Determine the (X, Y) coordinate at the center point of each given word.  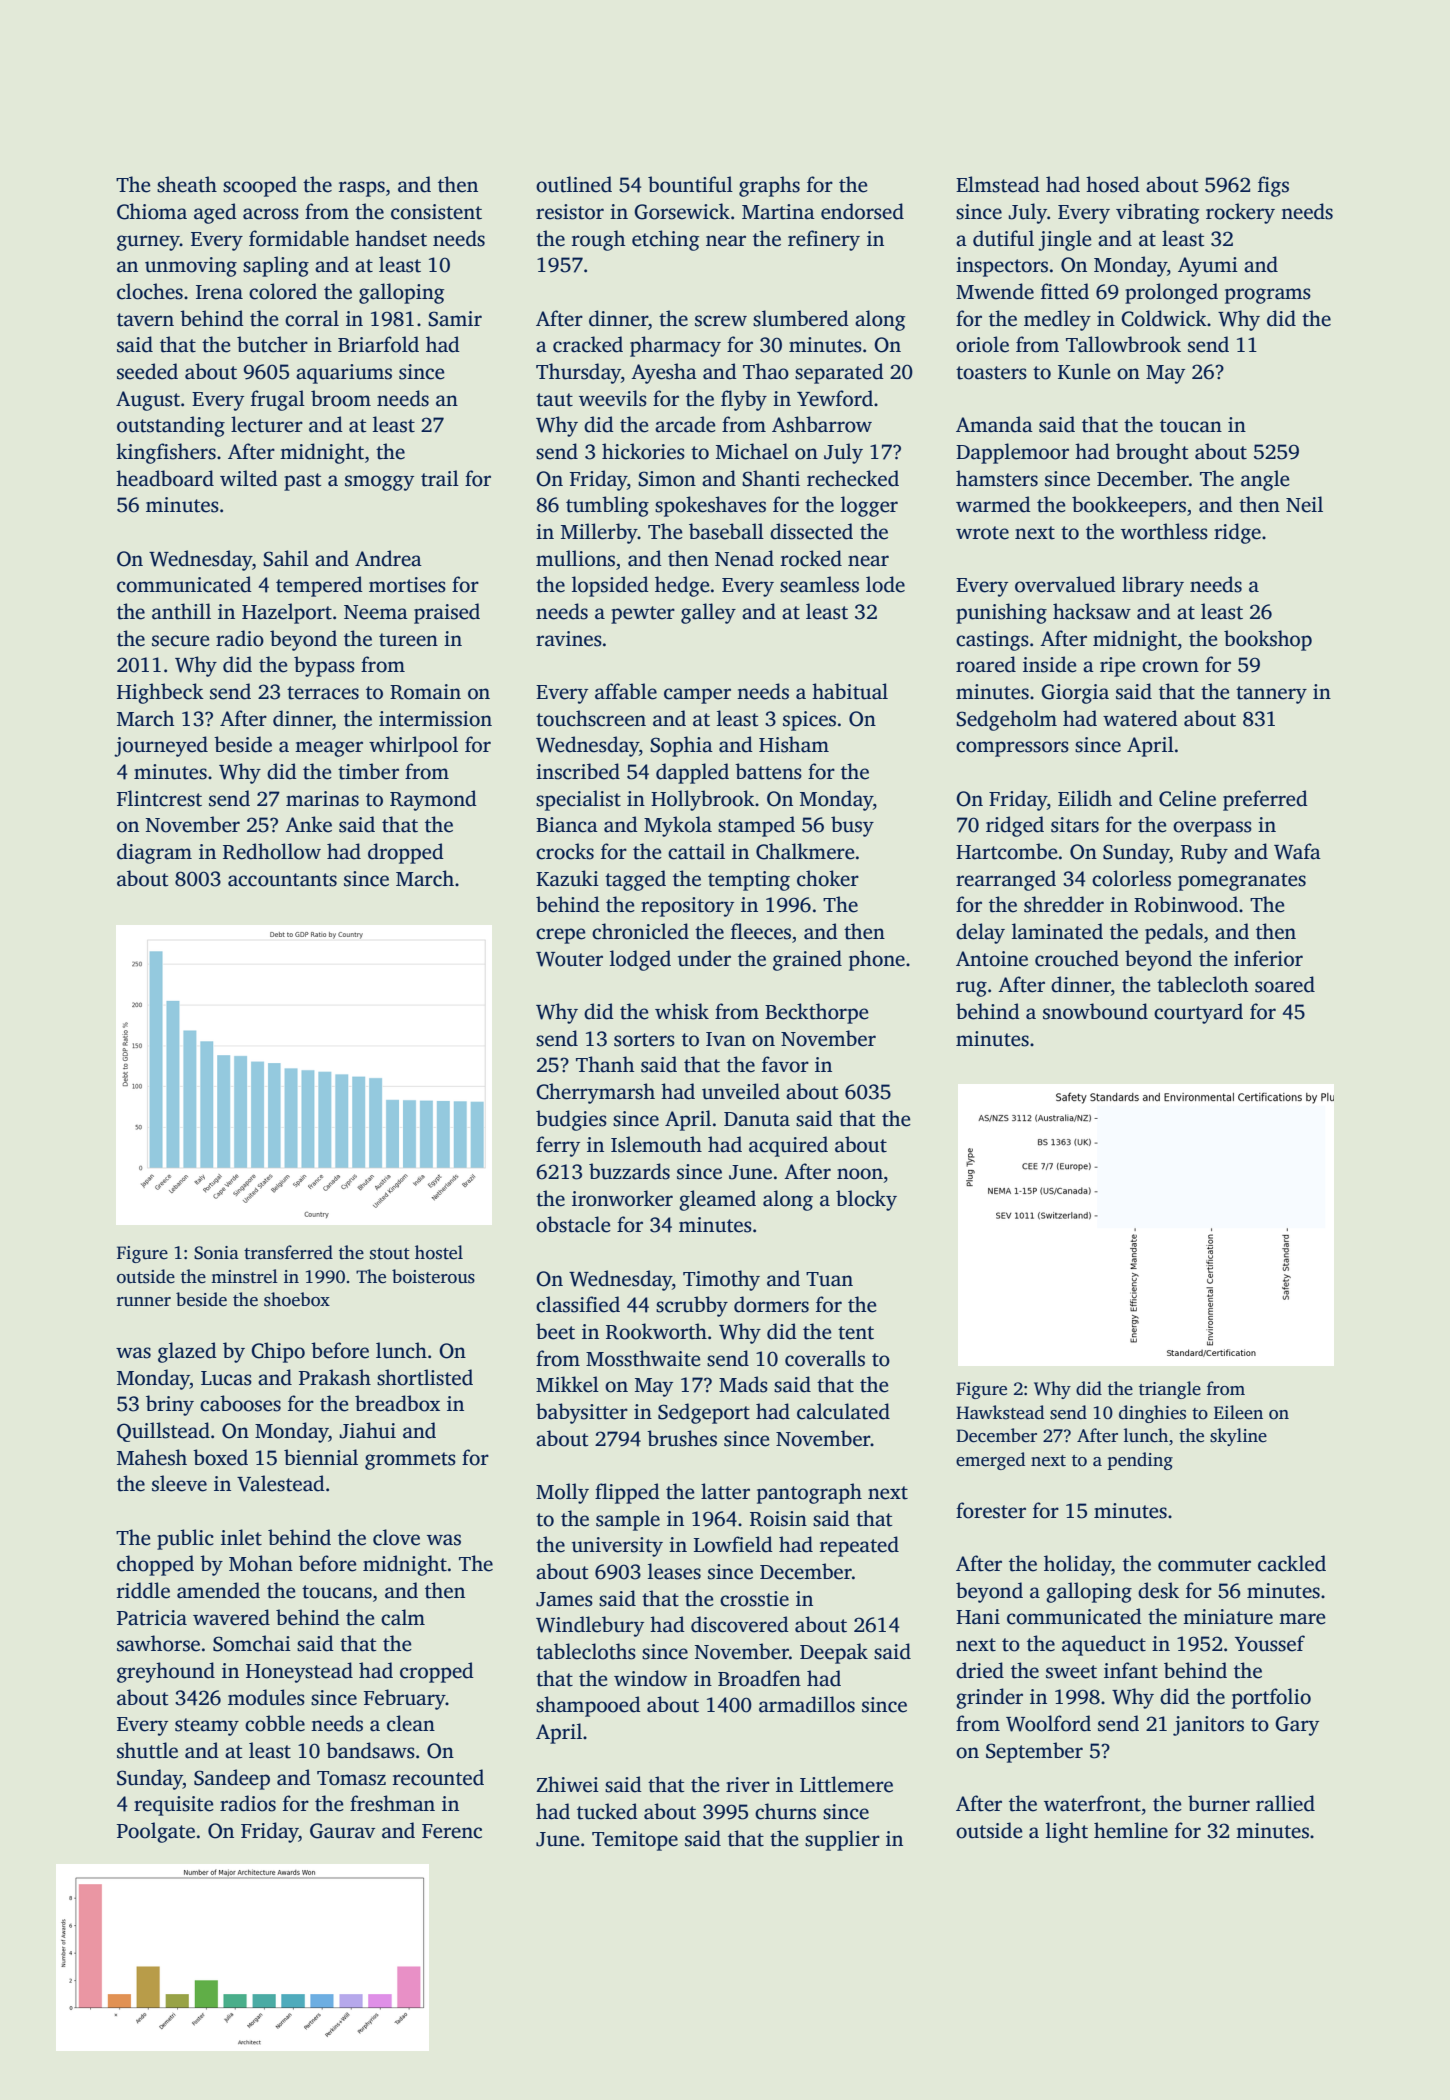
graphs (769, 186)
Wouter (569, 959)
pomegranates (1242, 882)
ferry (558, 1146)
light (1067, 1832)
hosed (1113, 184)
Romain (425, 692)
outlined (574, 184)
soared (1285, 984)
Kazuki (567, 878)
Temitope (635, 1841)
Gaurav (342, 1831)
